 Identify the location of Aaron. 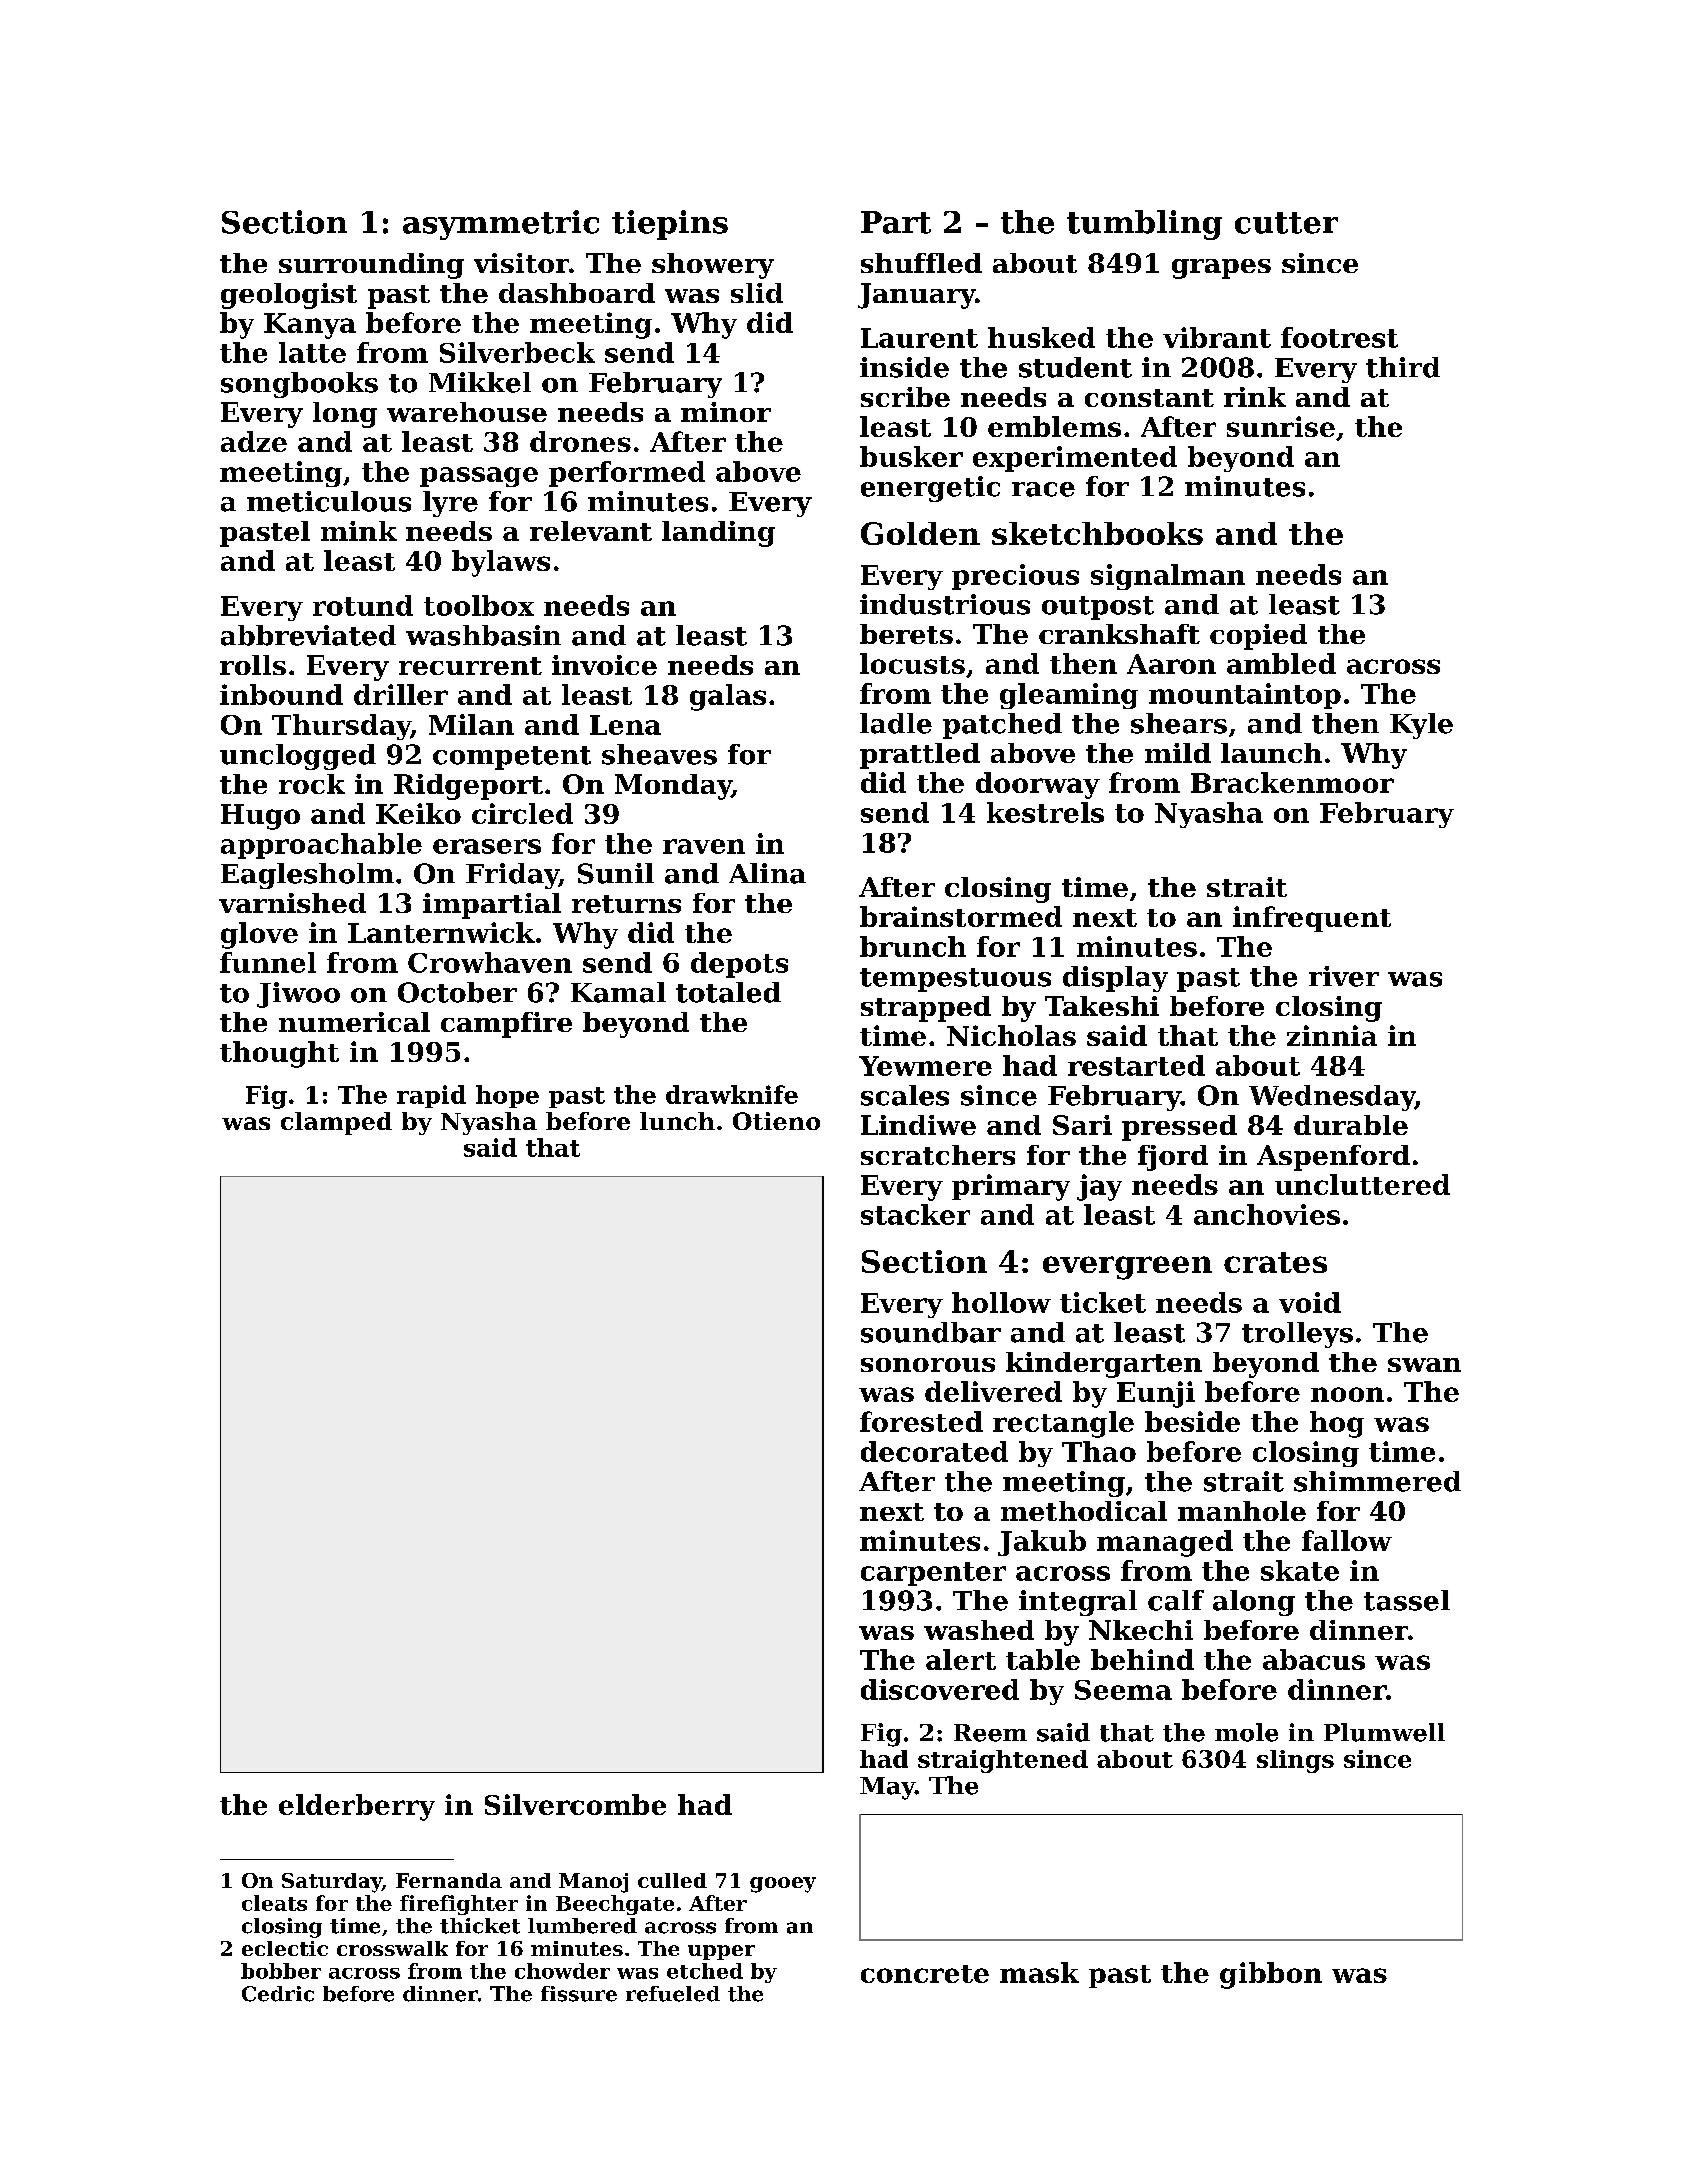
(1171, 664).
